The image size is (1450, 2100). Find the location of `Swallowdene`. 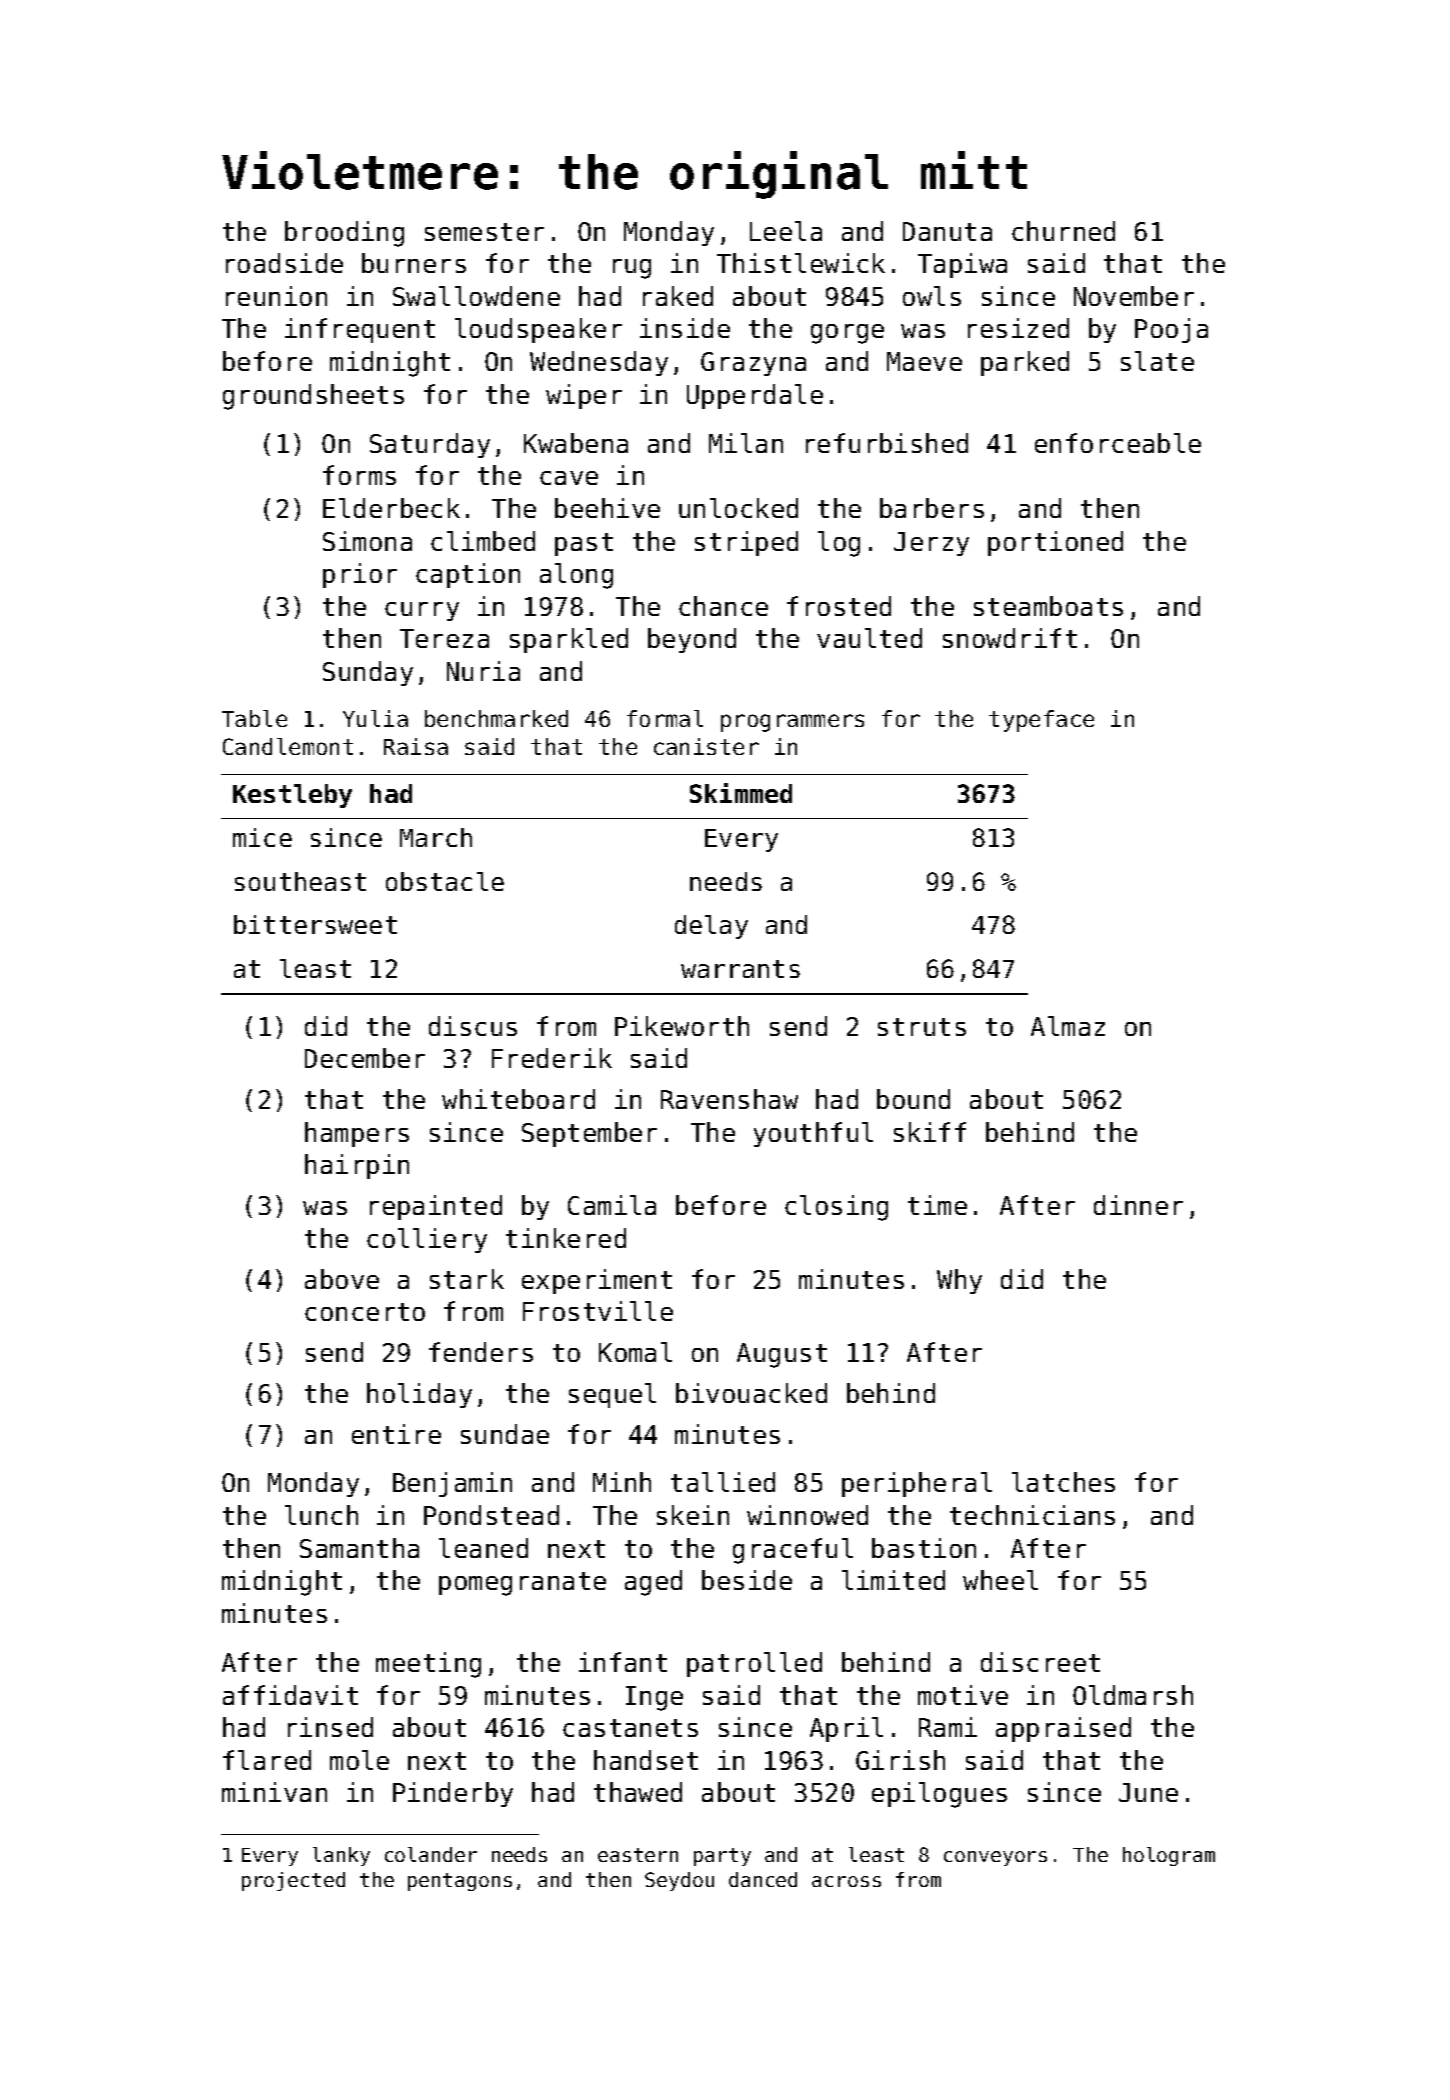

Swallowdene is located at coordinates (476, 296).
